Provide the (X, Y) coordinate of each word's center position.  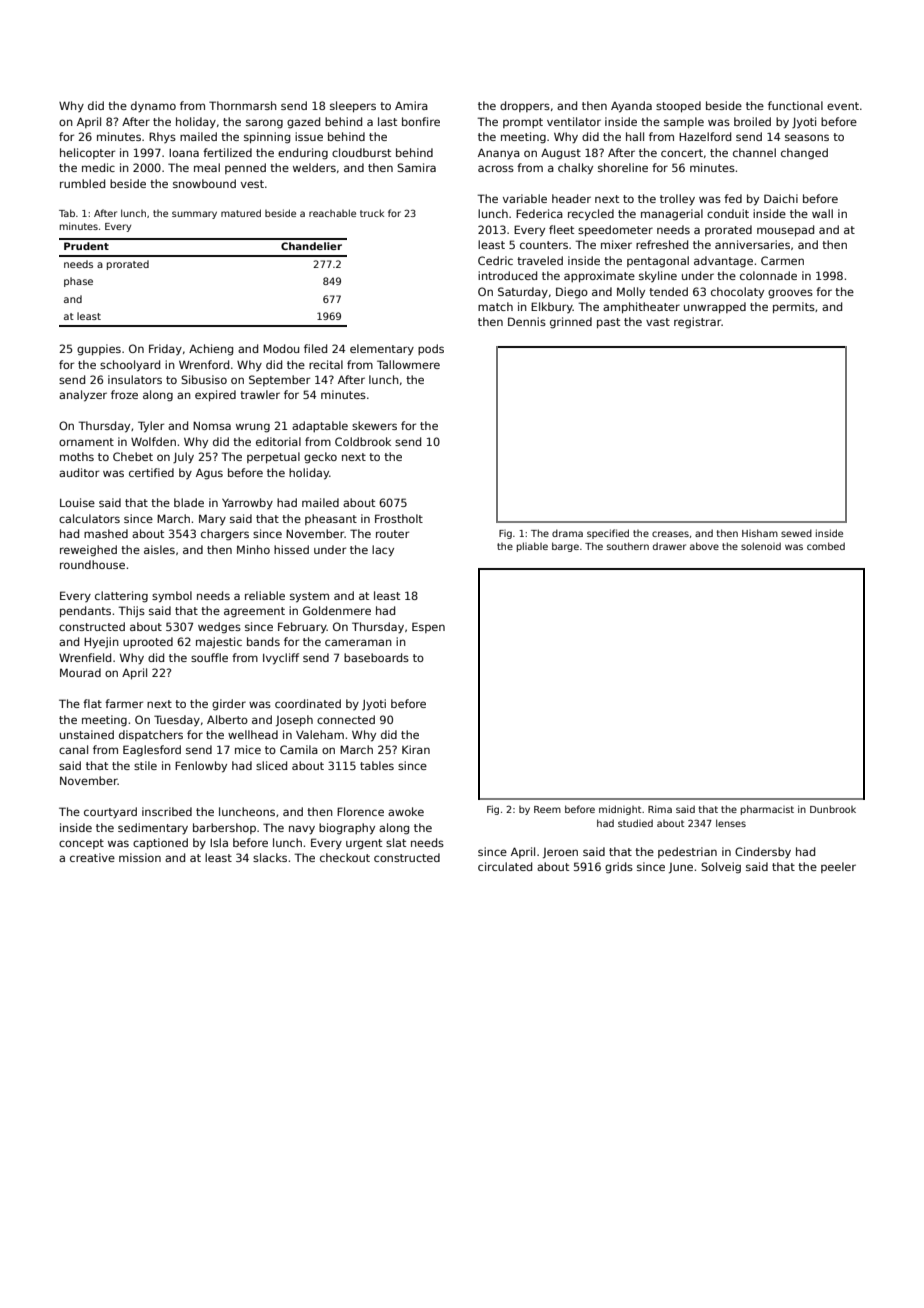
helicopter (87, 153)
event (843, 106)
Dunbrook (833, 809)
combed (826, 546)
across (496, 168)
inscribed (167, 811)
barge (565, 547)
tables (377, 765)
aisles (159, 549)
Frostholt (399, 518)
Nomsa (212, 425)
